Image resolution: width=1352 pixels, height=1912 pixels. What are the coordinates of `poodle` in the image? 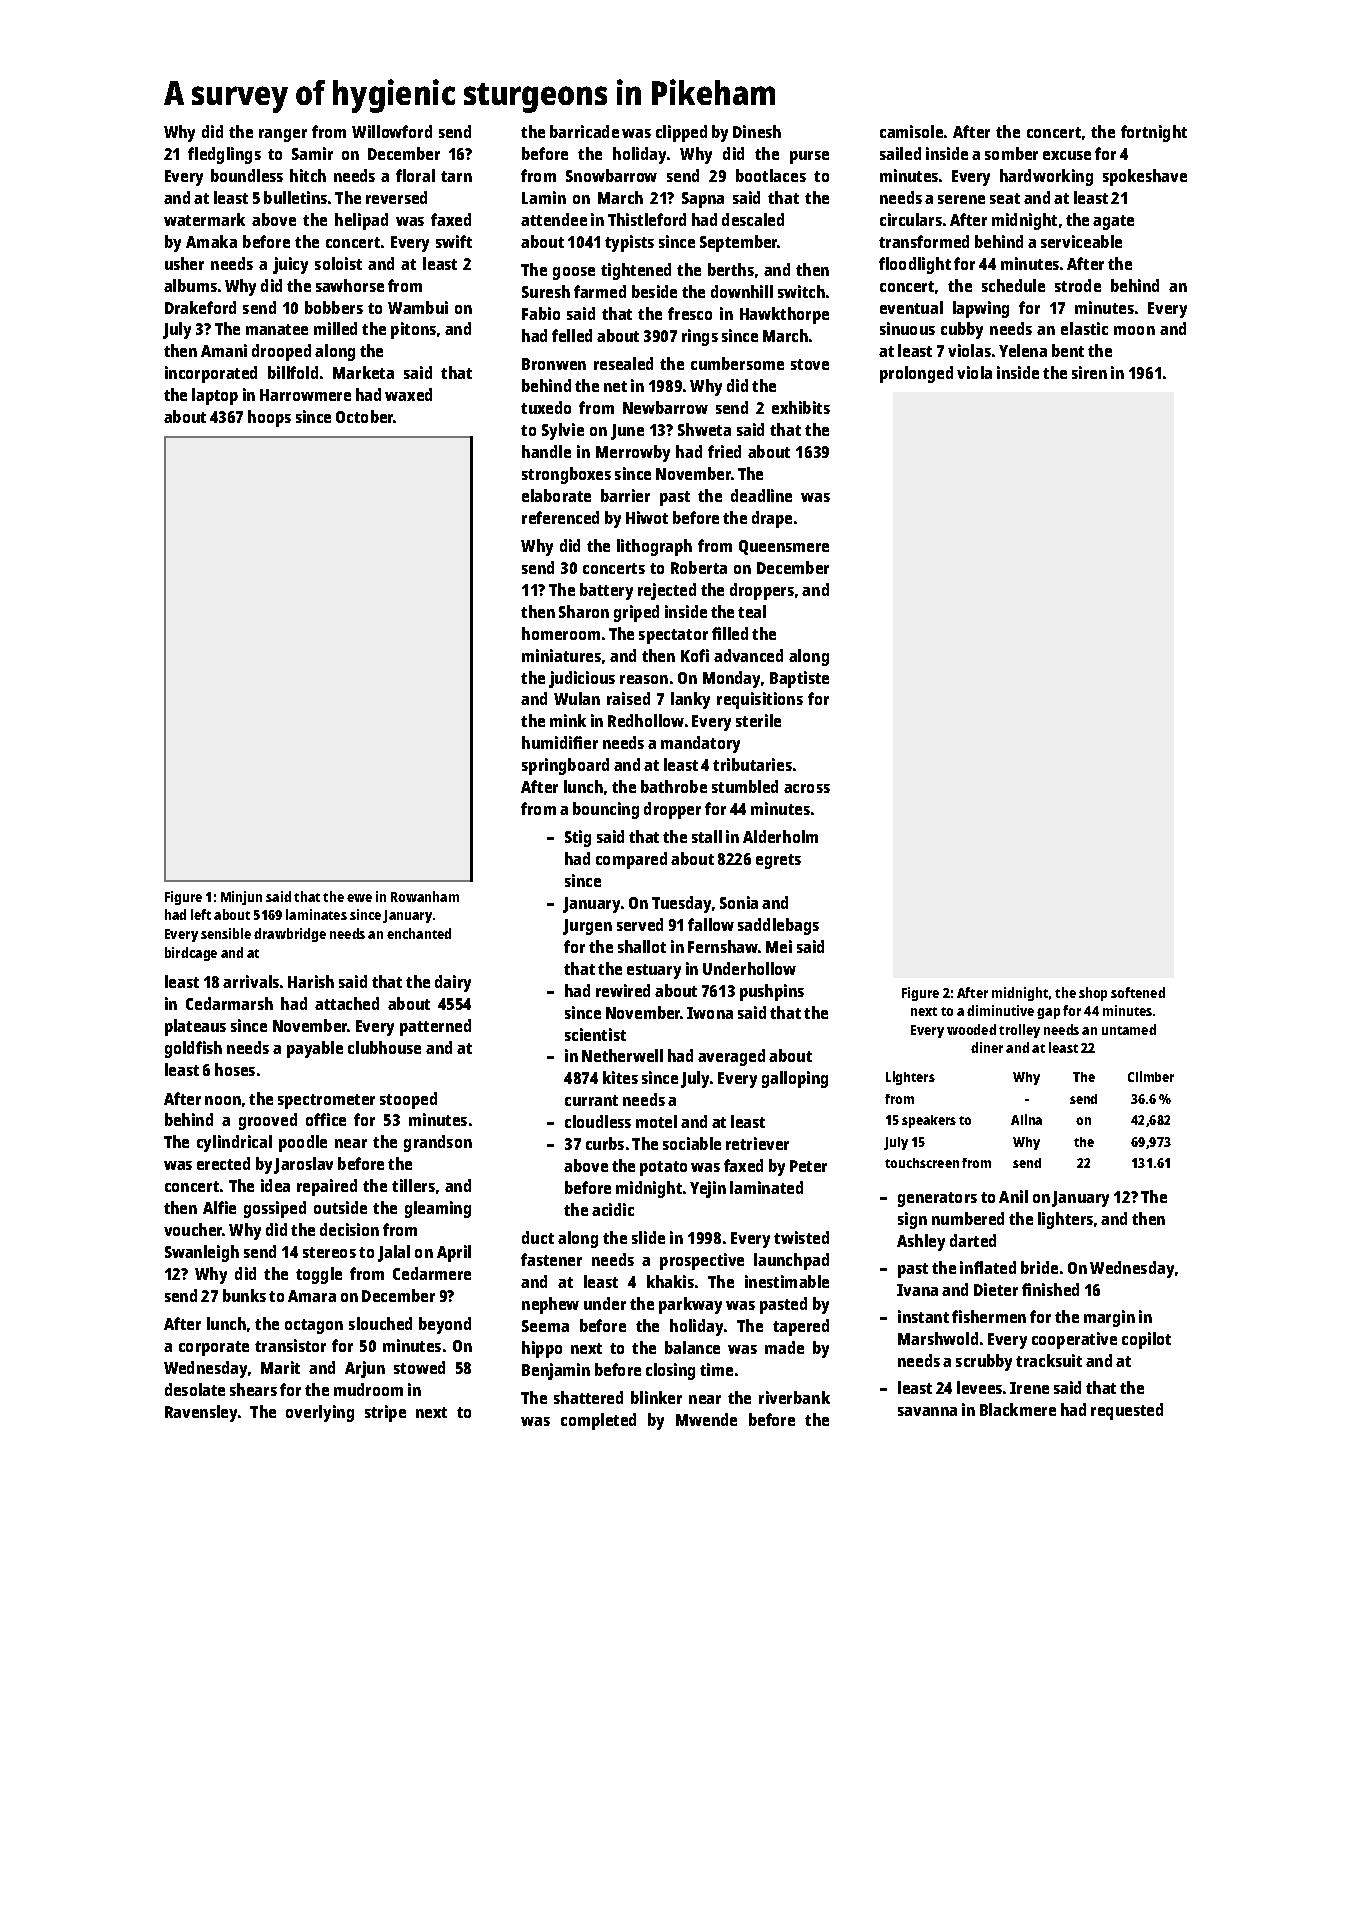 It's located at (303, 1143).
